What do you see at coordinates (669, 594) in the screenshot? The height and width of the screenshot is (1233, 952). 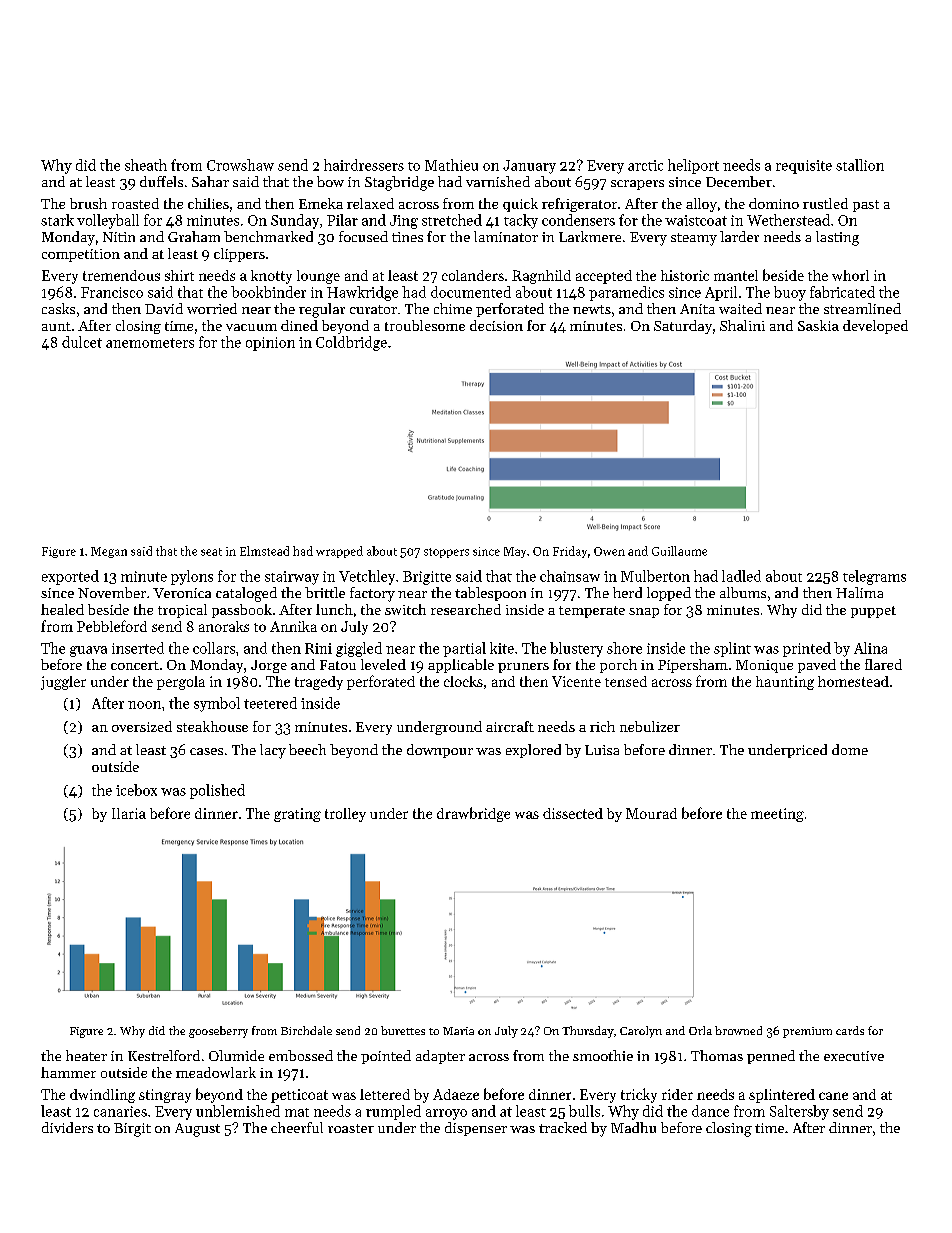 I see `lopped` at bounding box center [669, 594].
